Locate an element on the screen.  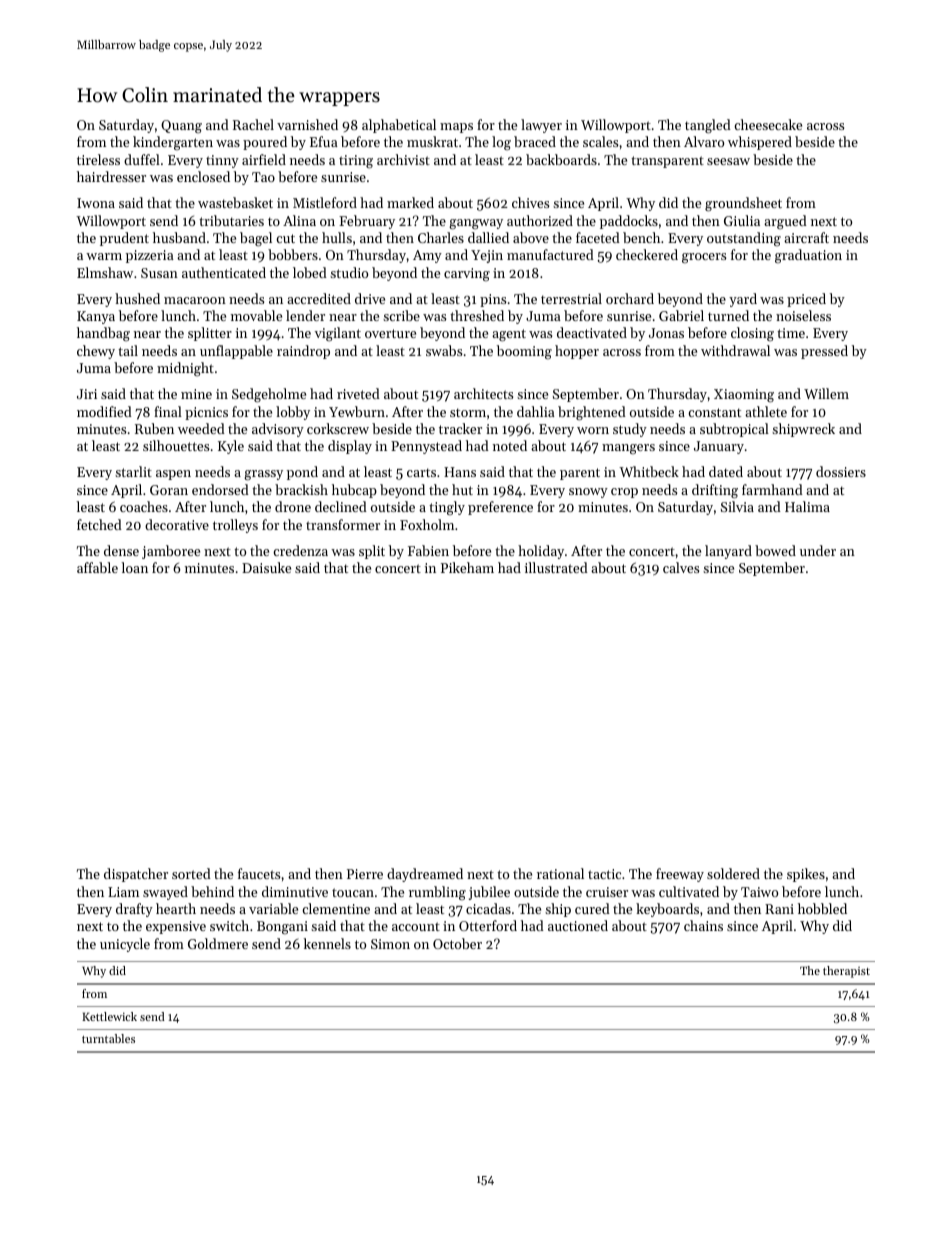
spikes is located at coordinates (806, 875).
